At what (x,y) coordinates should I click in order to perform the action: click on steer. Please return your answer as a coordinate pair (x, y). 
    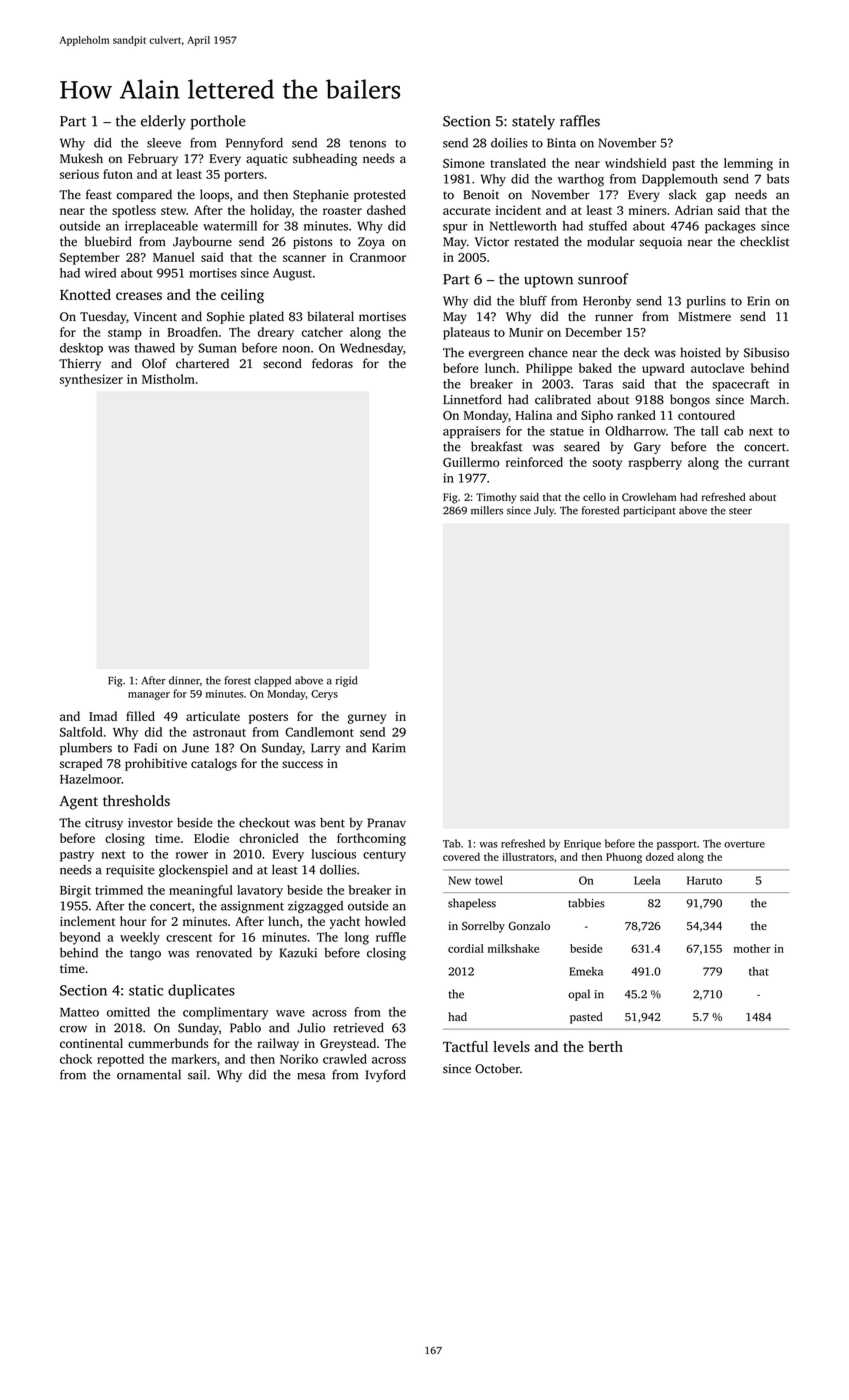
    Looking at the image, I should click on (740, 511).
